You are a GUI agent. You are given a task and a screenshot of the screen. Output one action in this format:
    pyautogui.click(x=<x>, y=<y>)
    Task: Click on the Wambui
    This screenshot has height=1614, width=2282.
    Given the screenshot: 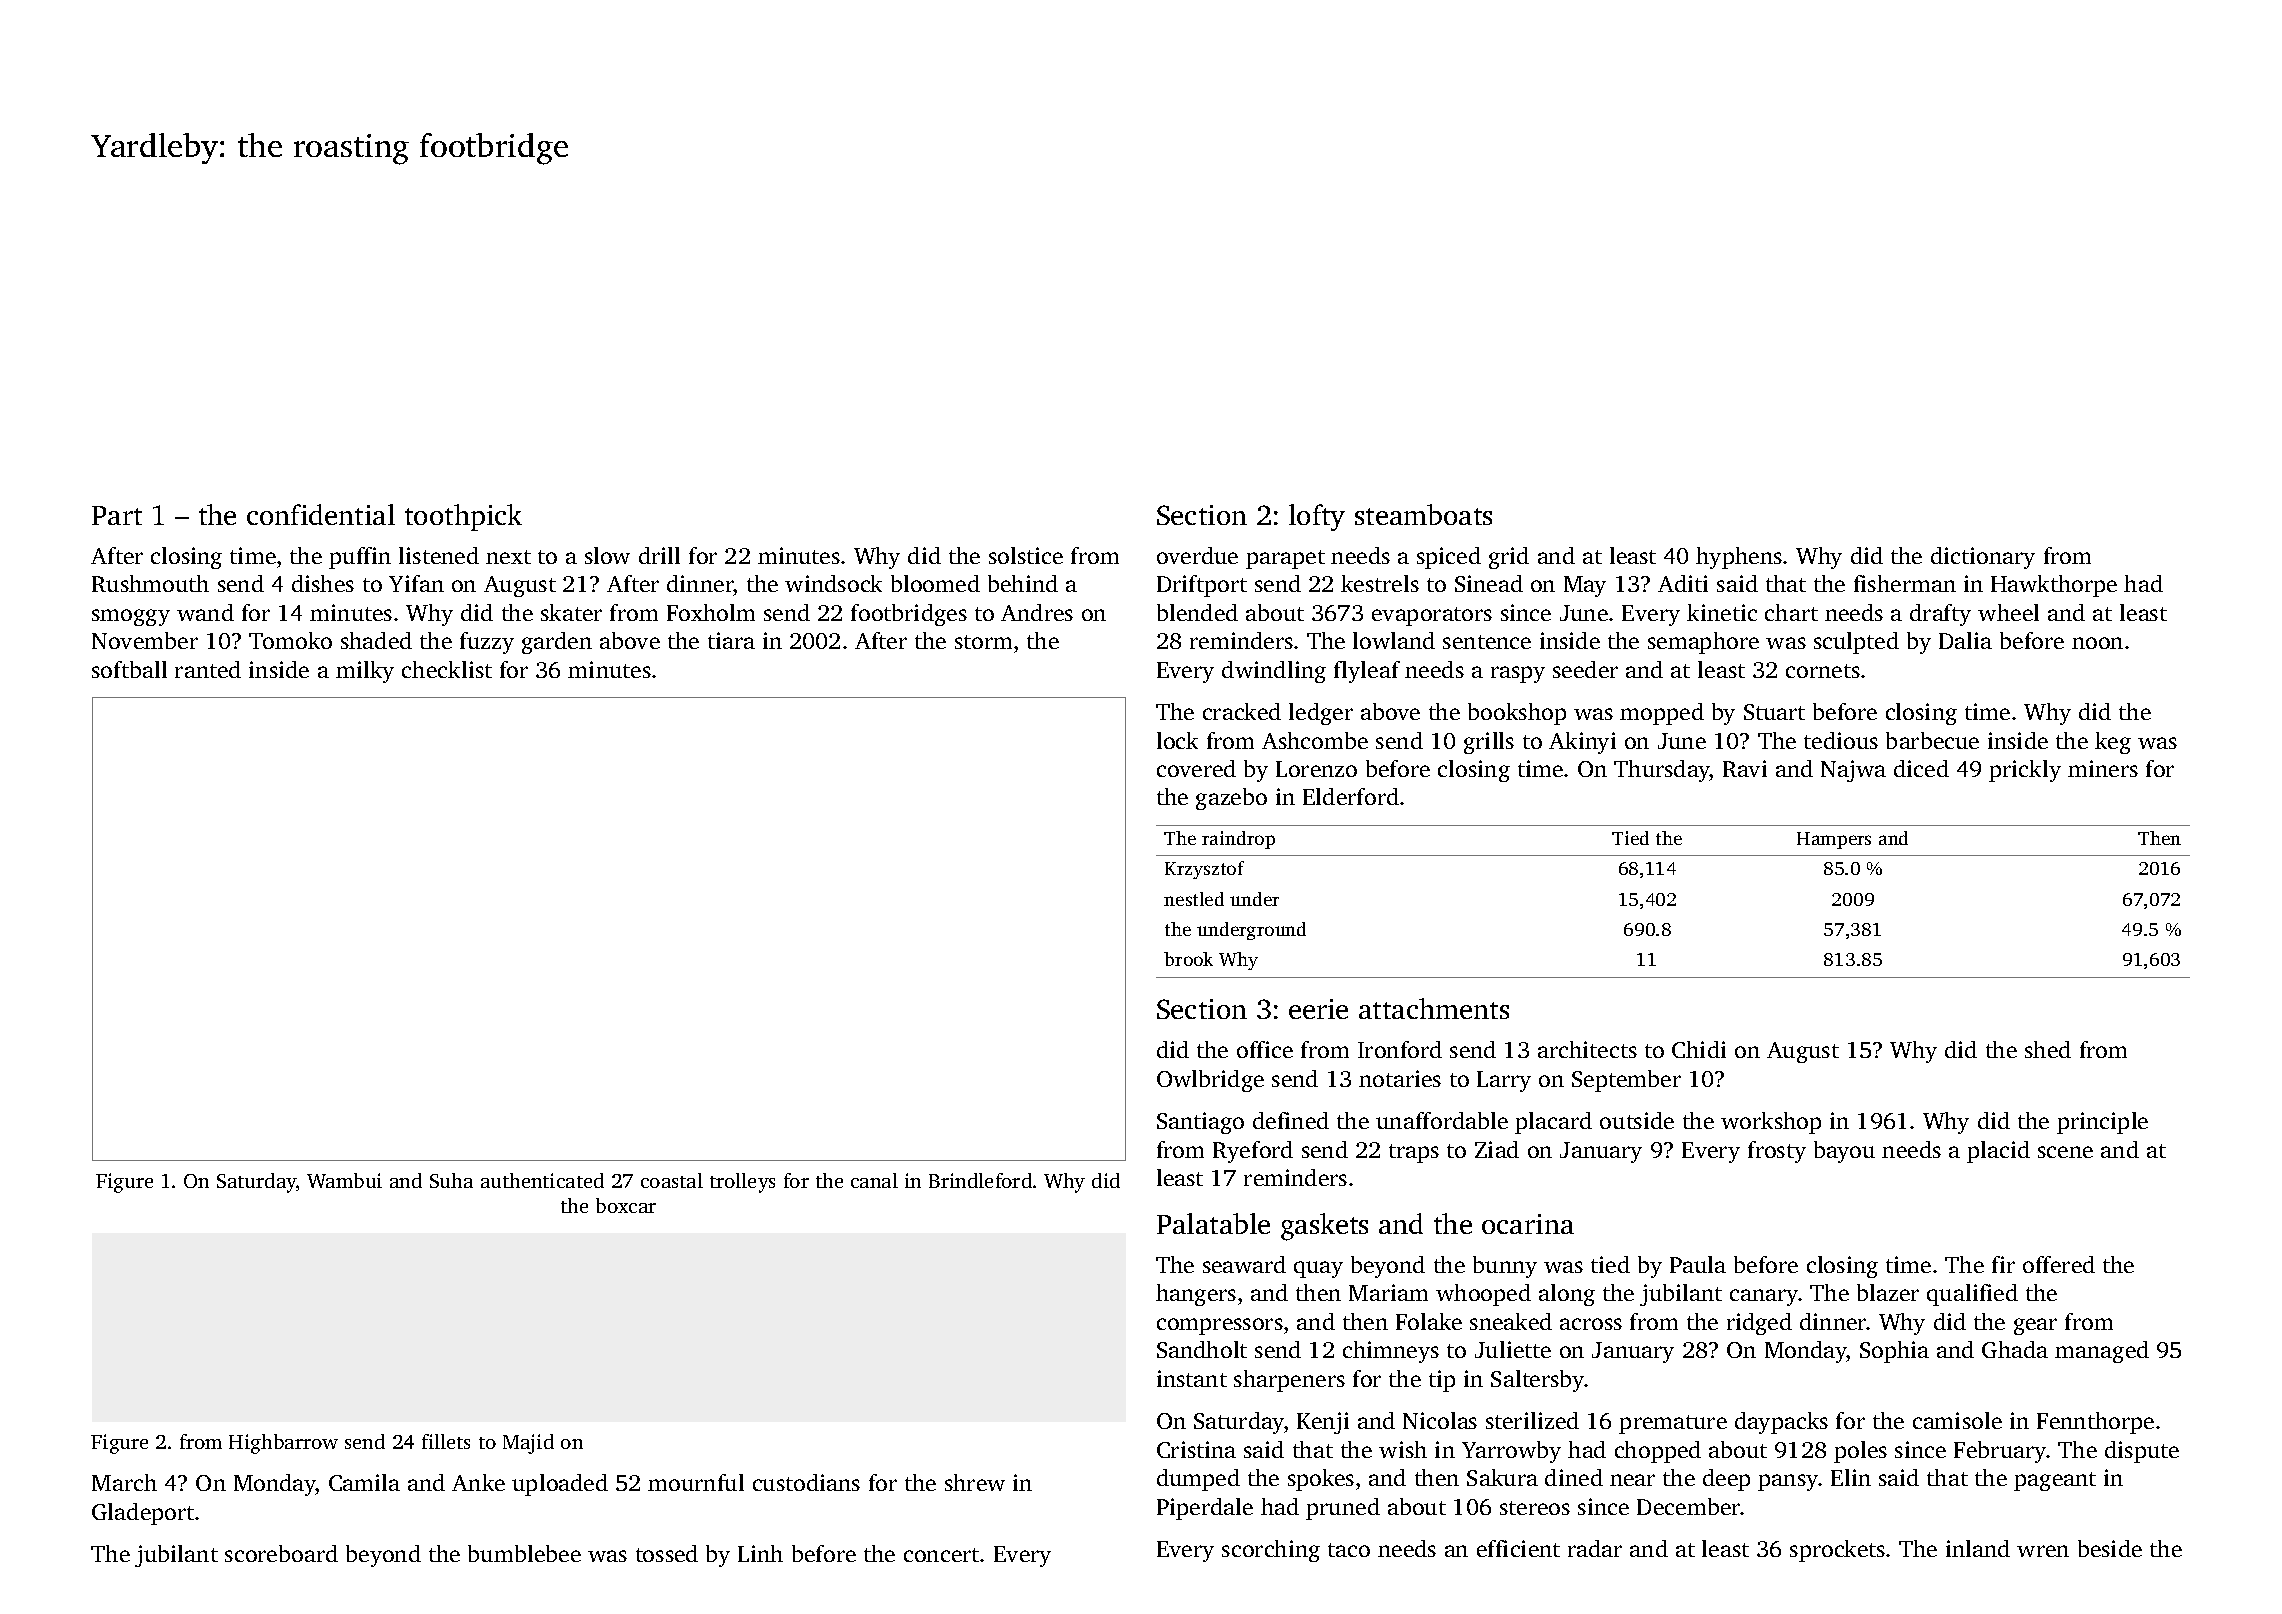 What is the action you would take?
    pyautogui.click(x=344, y=1180)
